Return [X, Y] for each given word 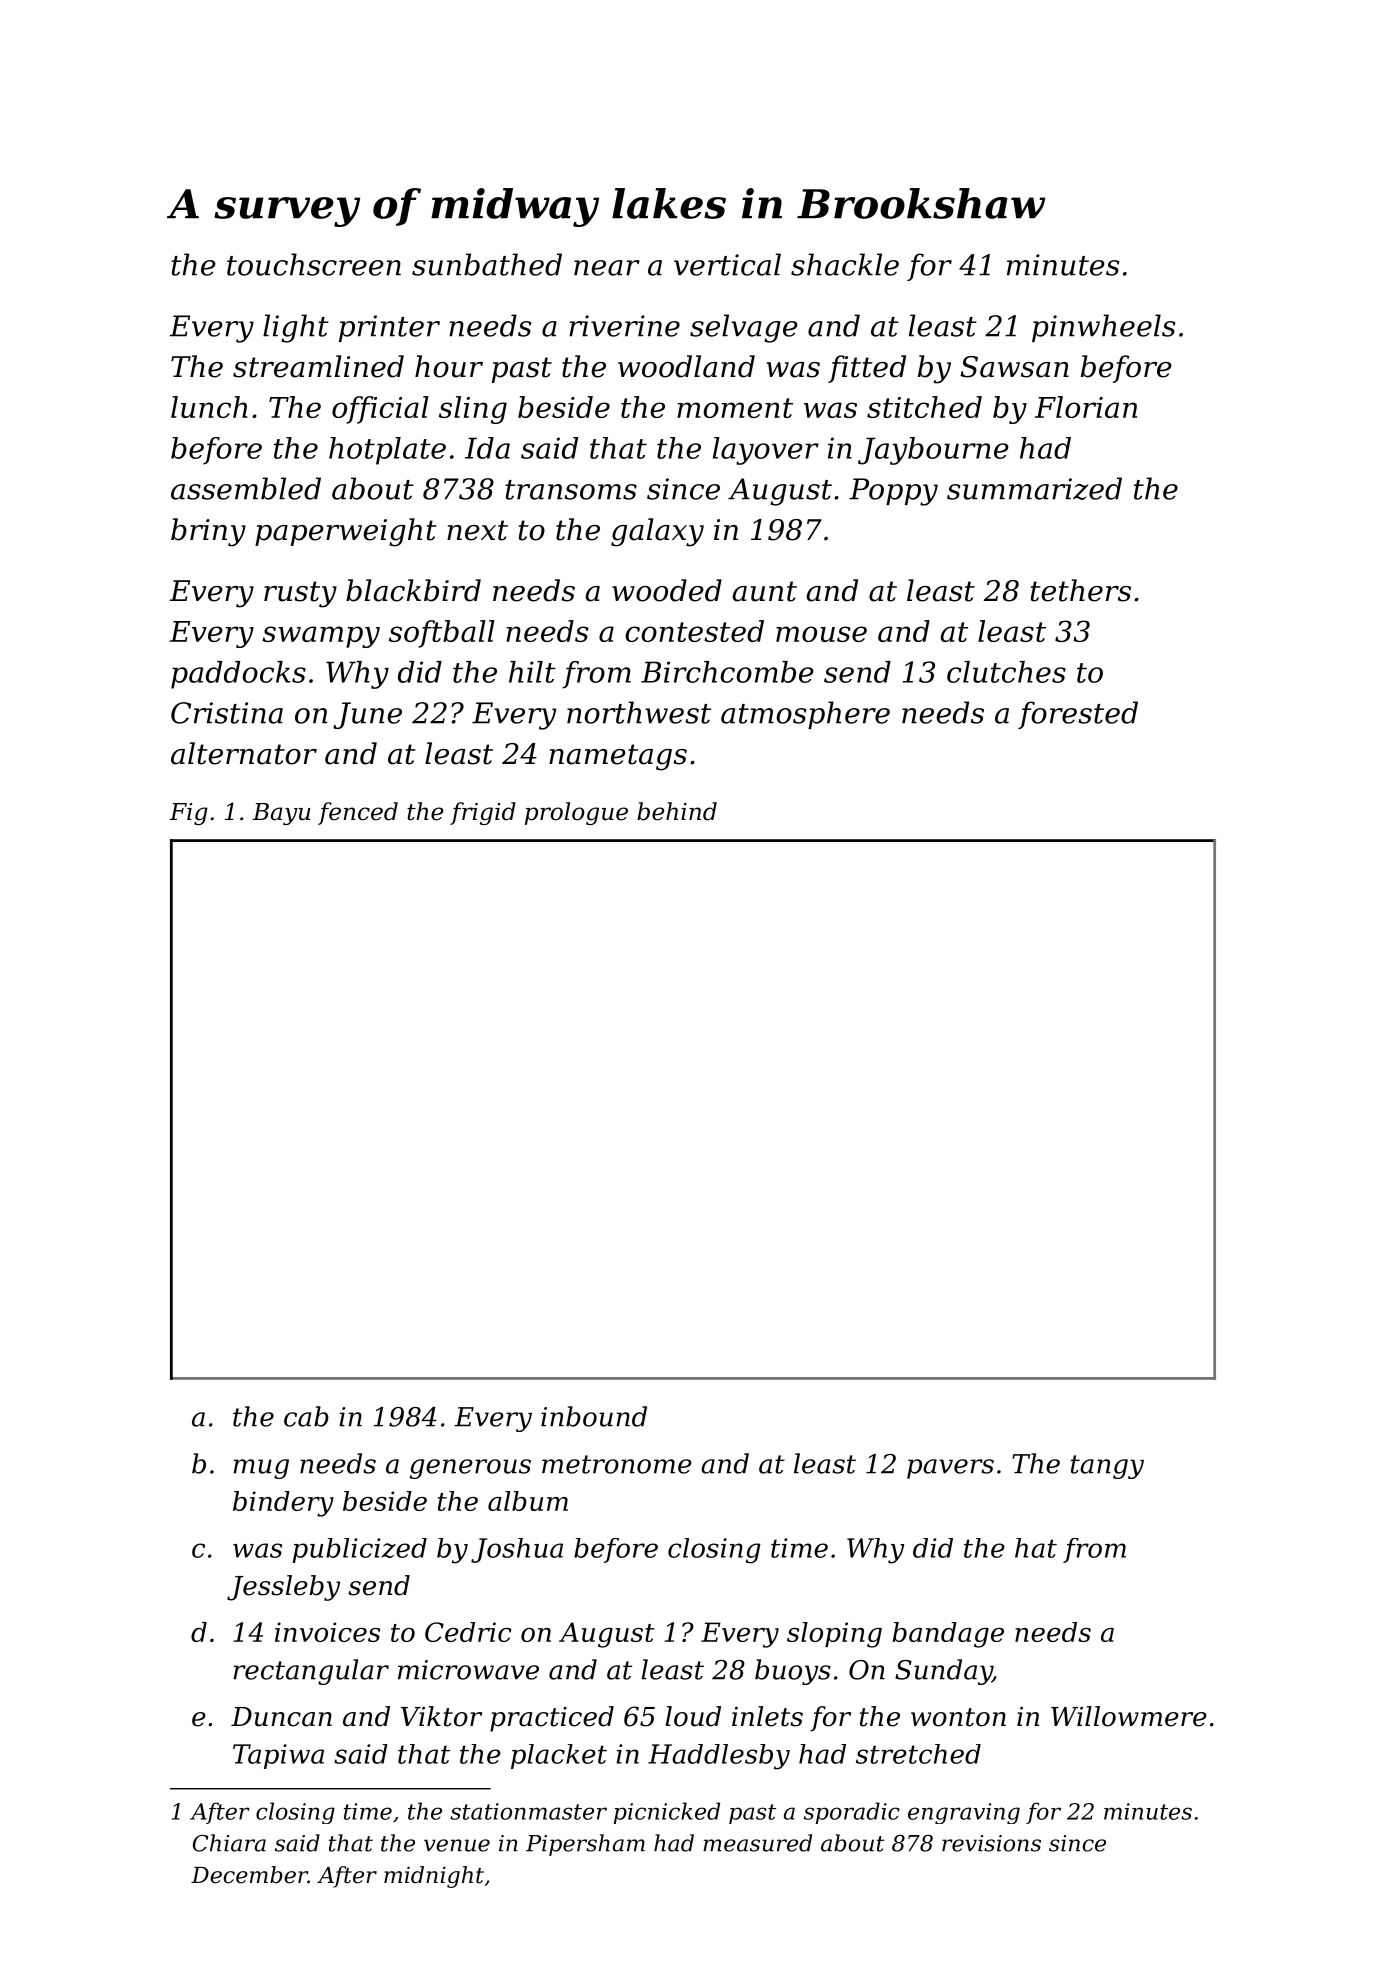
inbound [594, 1416]
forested [1078, 715]
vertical [727, 264]
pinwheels [1104, 328]
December [249, 1875]
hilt [532, 672]
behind [677, 811]
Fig [188, 814]
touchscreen [314, 264]
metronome [617, 1464]
